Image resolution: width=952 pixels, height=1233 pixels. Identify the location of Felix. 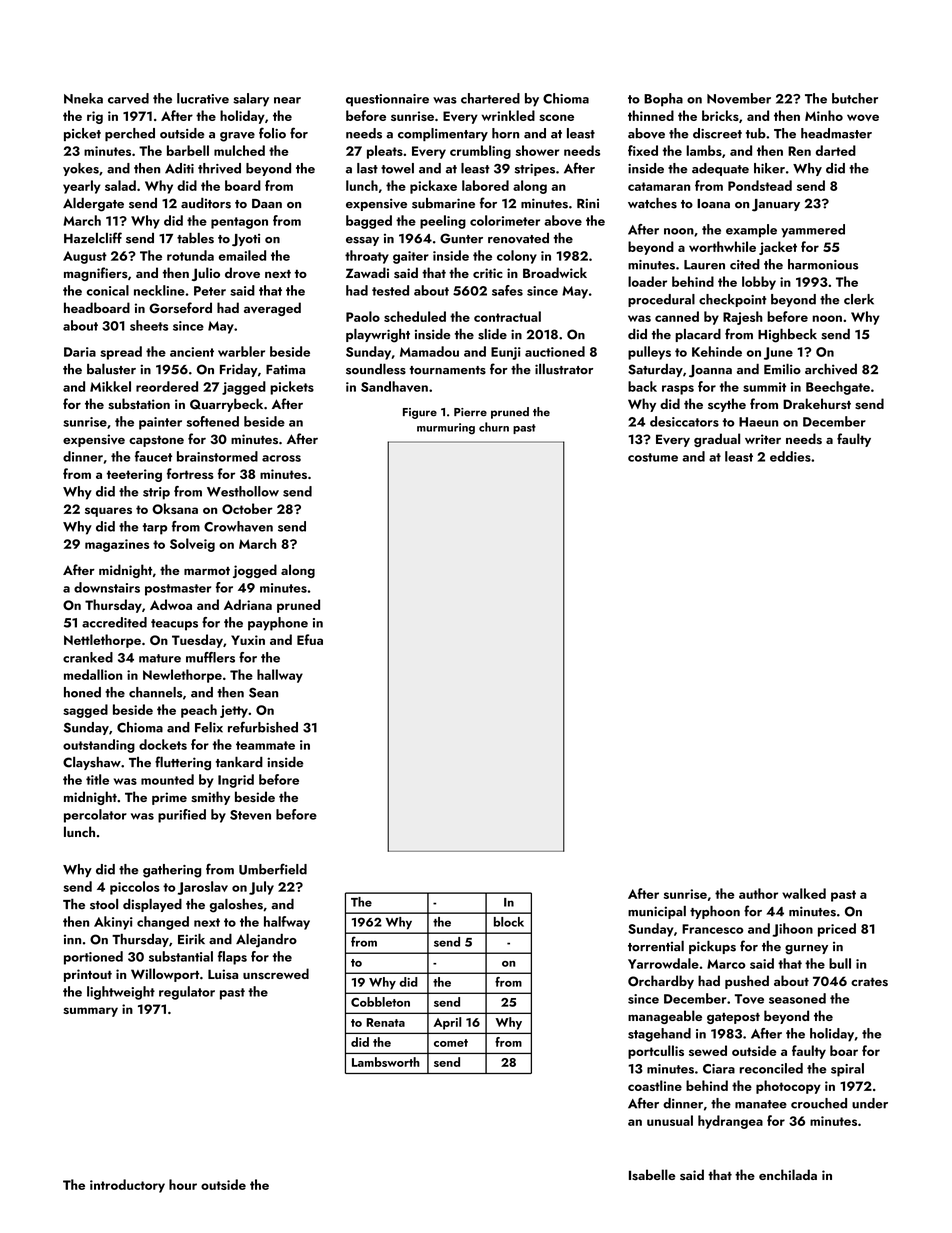
(209, 727).
